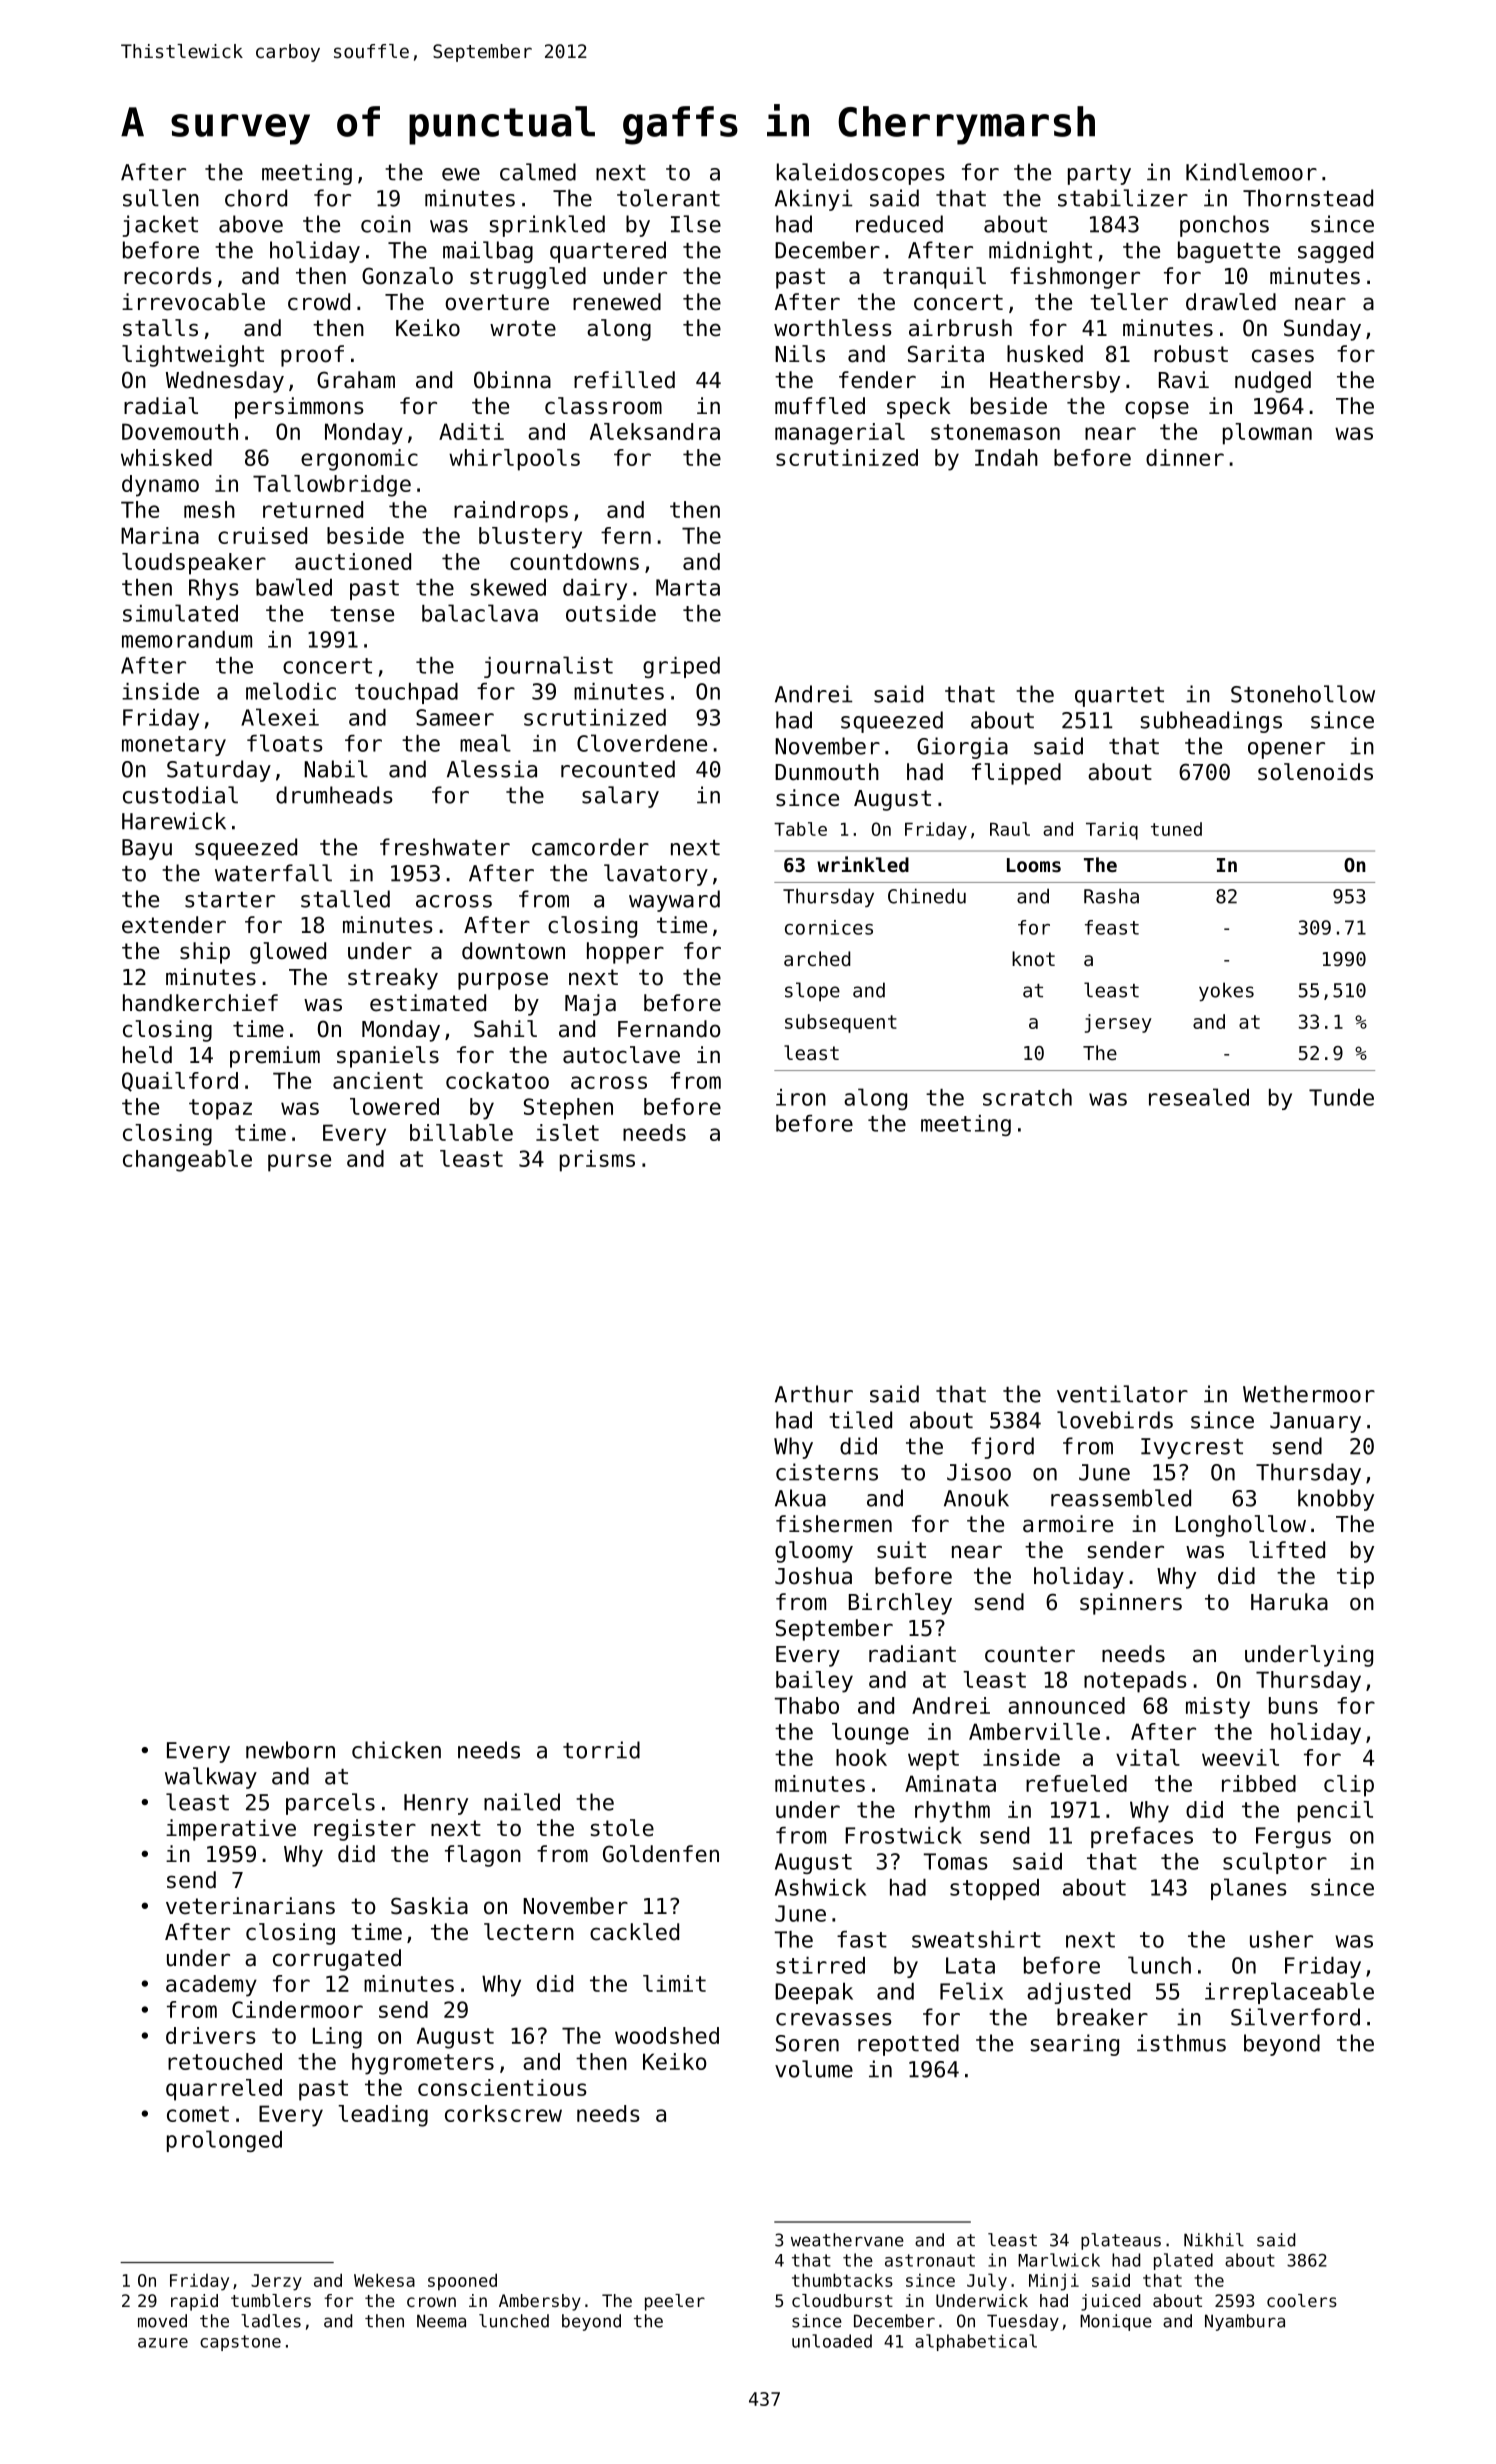 This document has width=1496, height=2464. What do you see at coordinates (1045, 354) in the document?
I see `husked` at bounding box center [1045, 354].
